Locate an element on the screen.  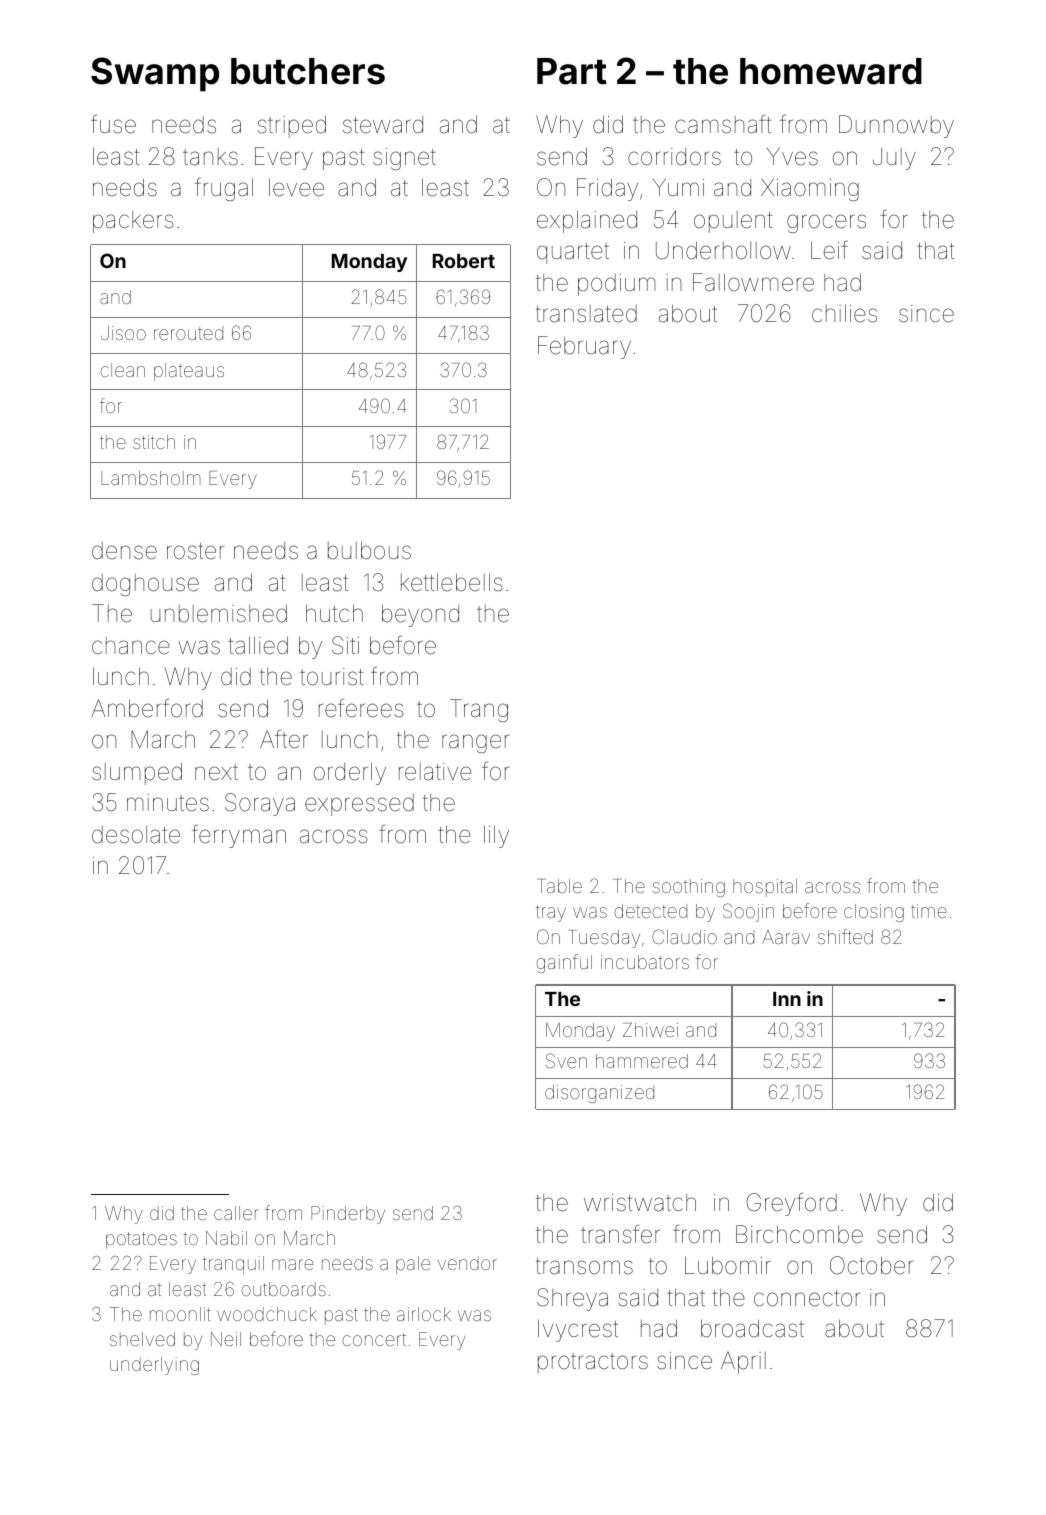
Greyford is located at coordinates (791, 1204).
